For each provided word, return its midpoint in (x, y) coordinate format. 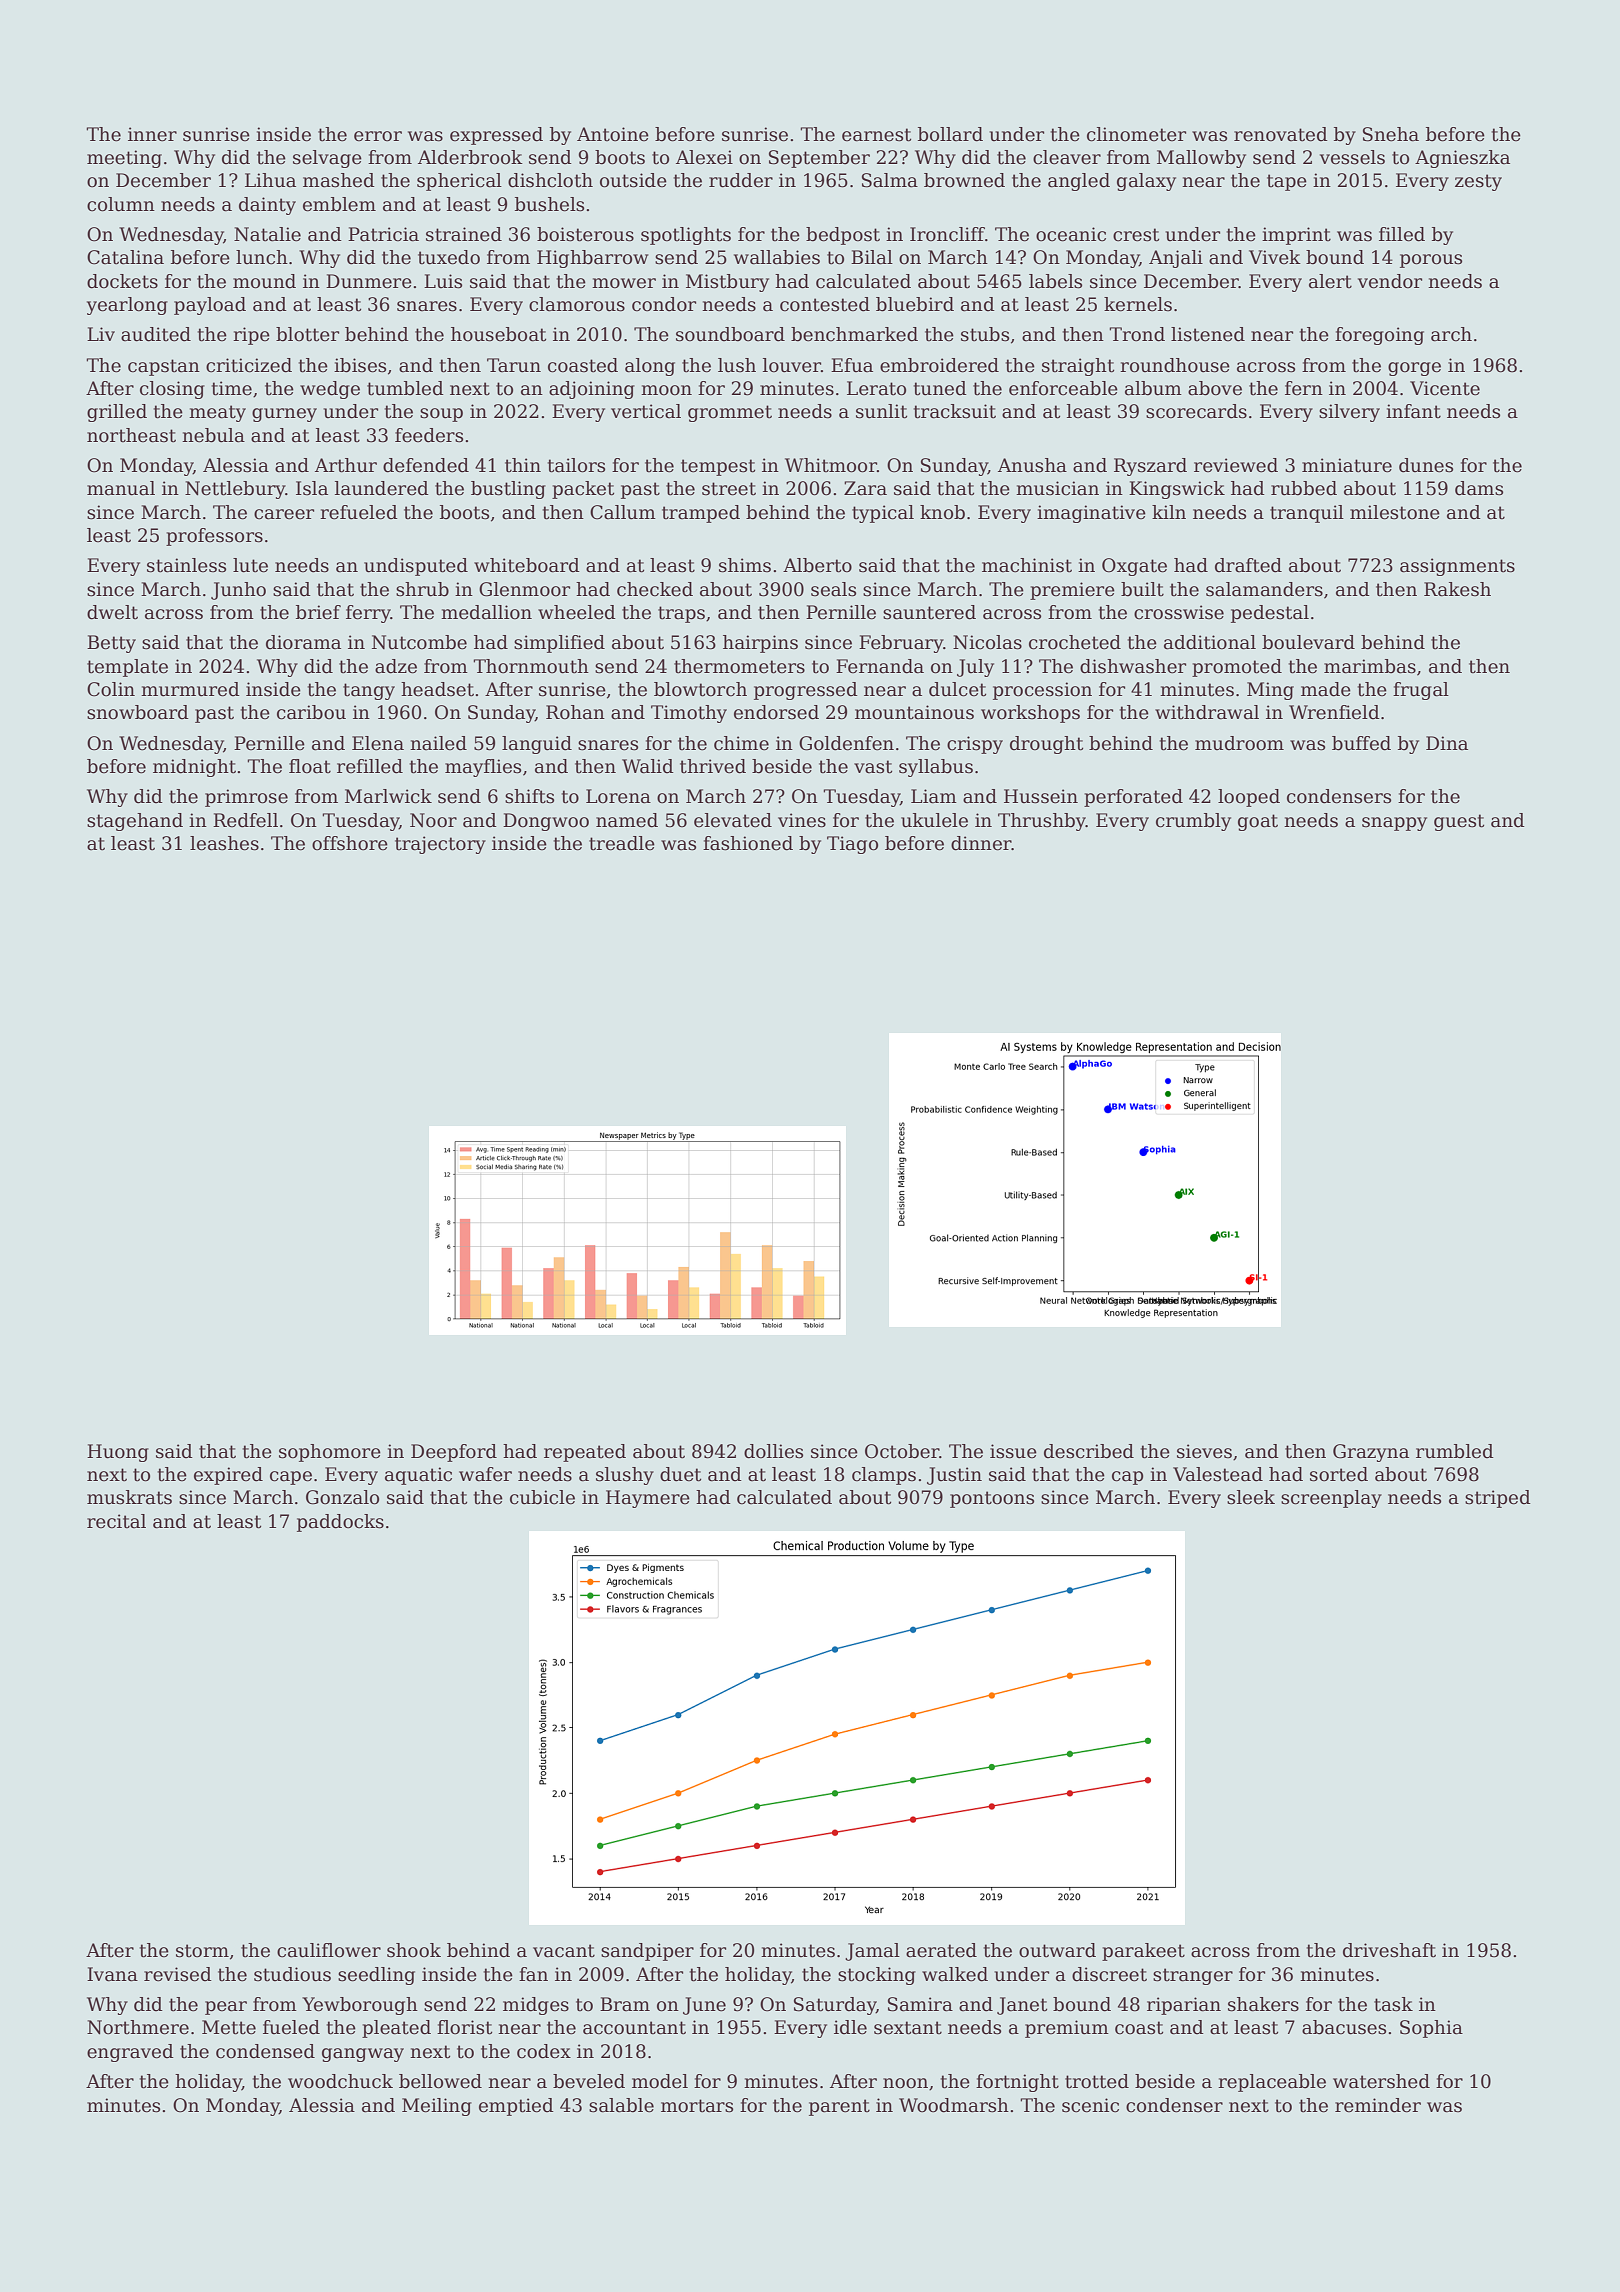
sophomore (330, 1453)
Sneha (1391, 134)
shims (745, 565)
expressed (496, 136)
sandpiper (647, 1952)
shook (414, 1950)
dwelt (112, 612)
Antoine (613, 134)
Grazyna (1371, 1453)
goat (1258, 822)
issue (1013, 1451)
